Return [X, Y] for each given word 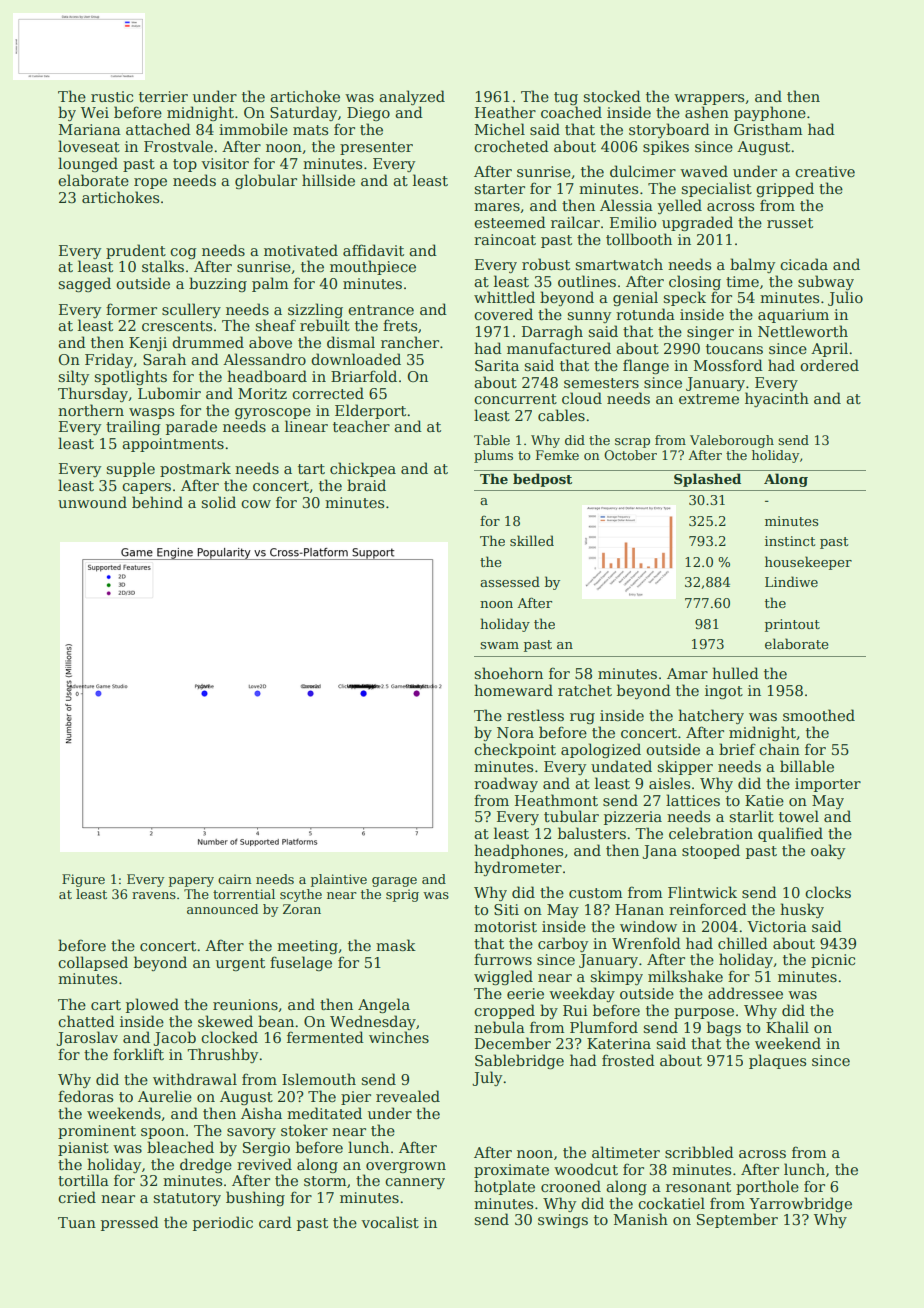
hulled [735, 673]
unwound [92, 502]
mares [497, 207]
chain [779, 749]
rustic [112, 96]
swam [499, 645]
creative [825, 171]
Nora [515, 732]
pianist [83, 1149]
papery [191, 882]
